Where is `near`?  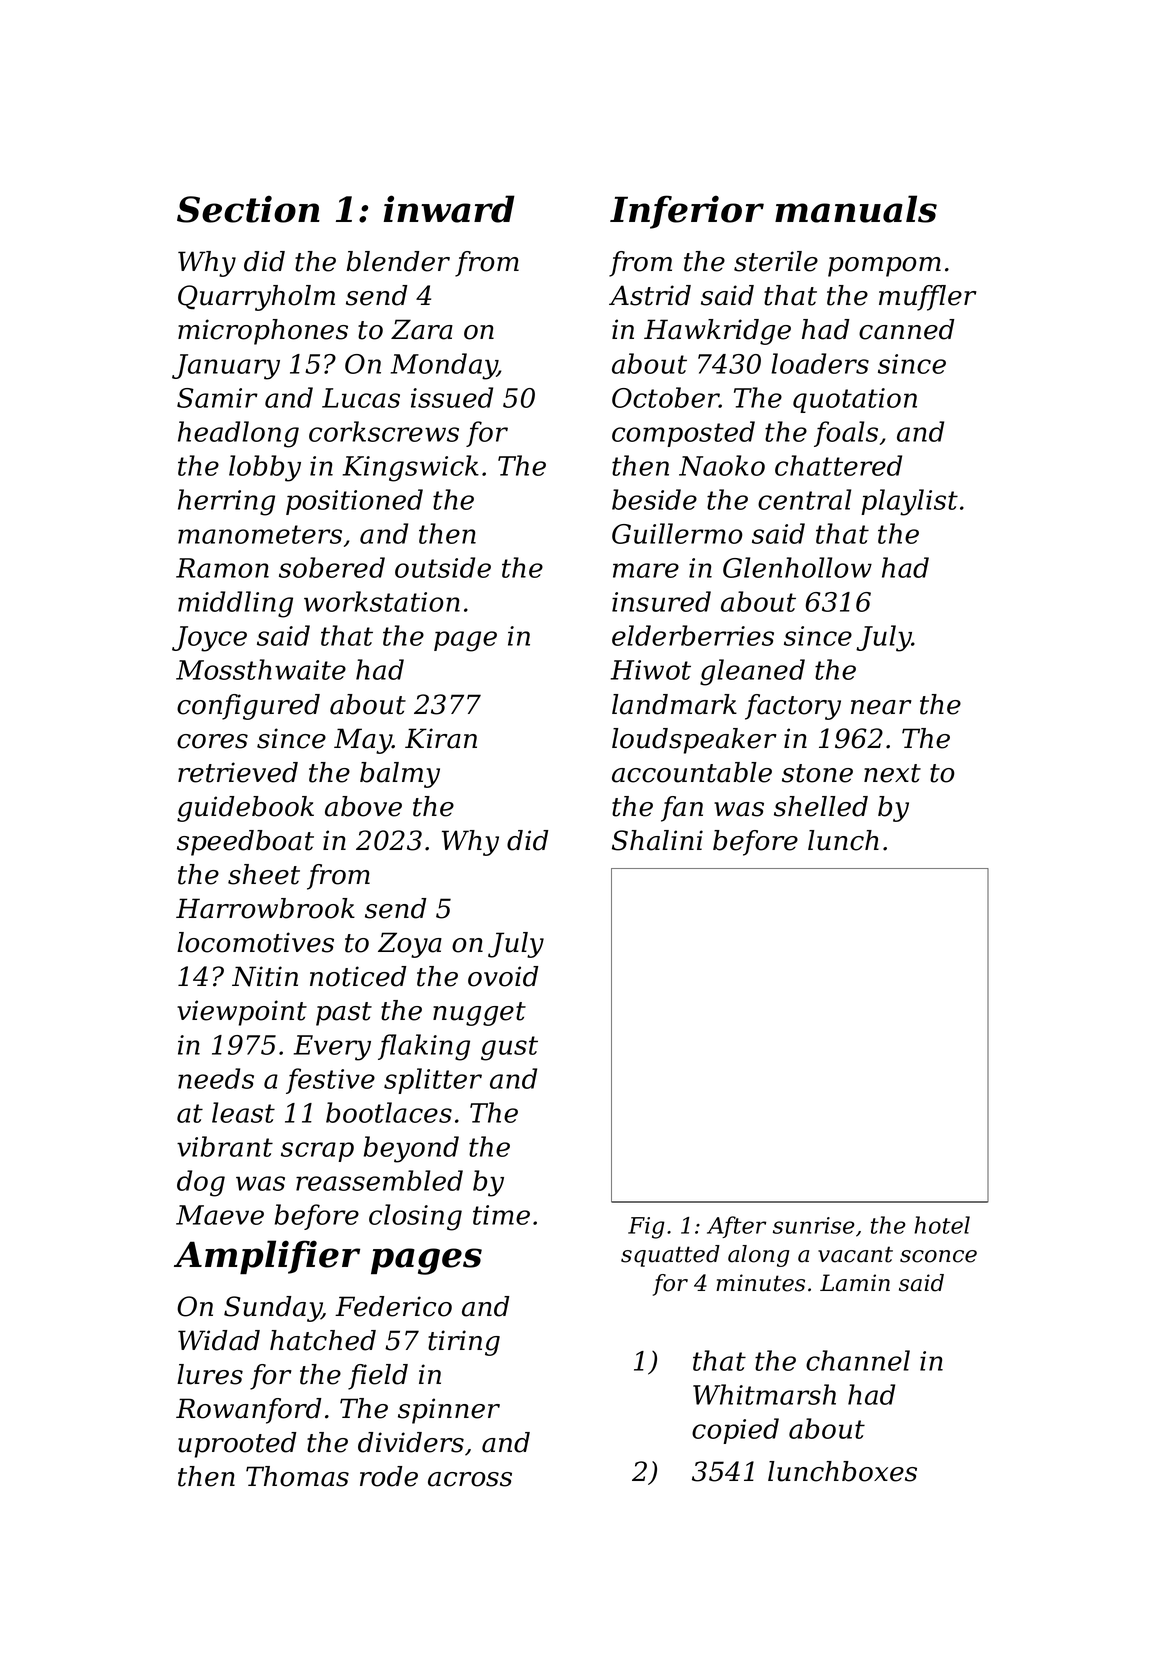 near is located at coordinates (881, 707).
